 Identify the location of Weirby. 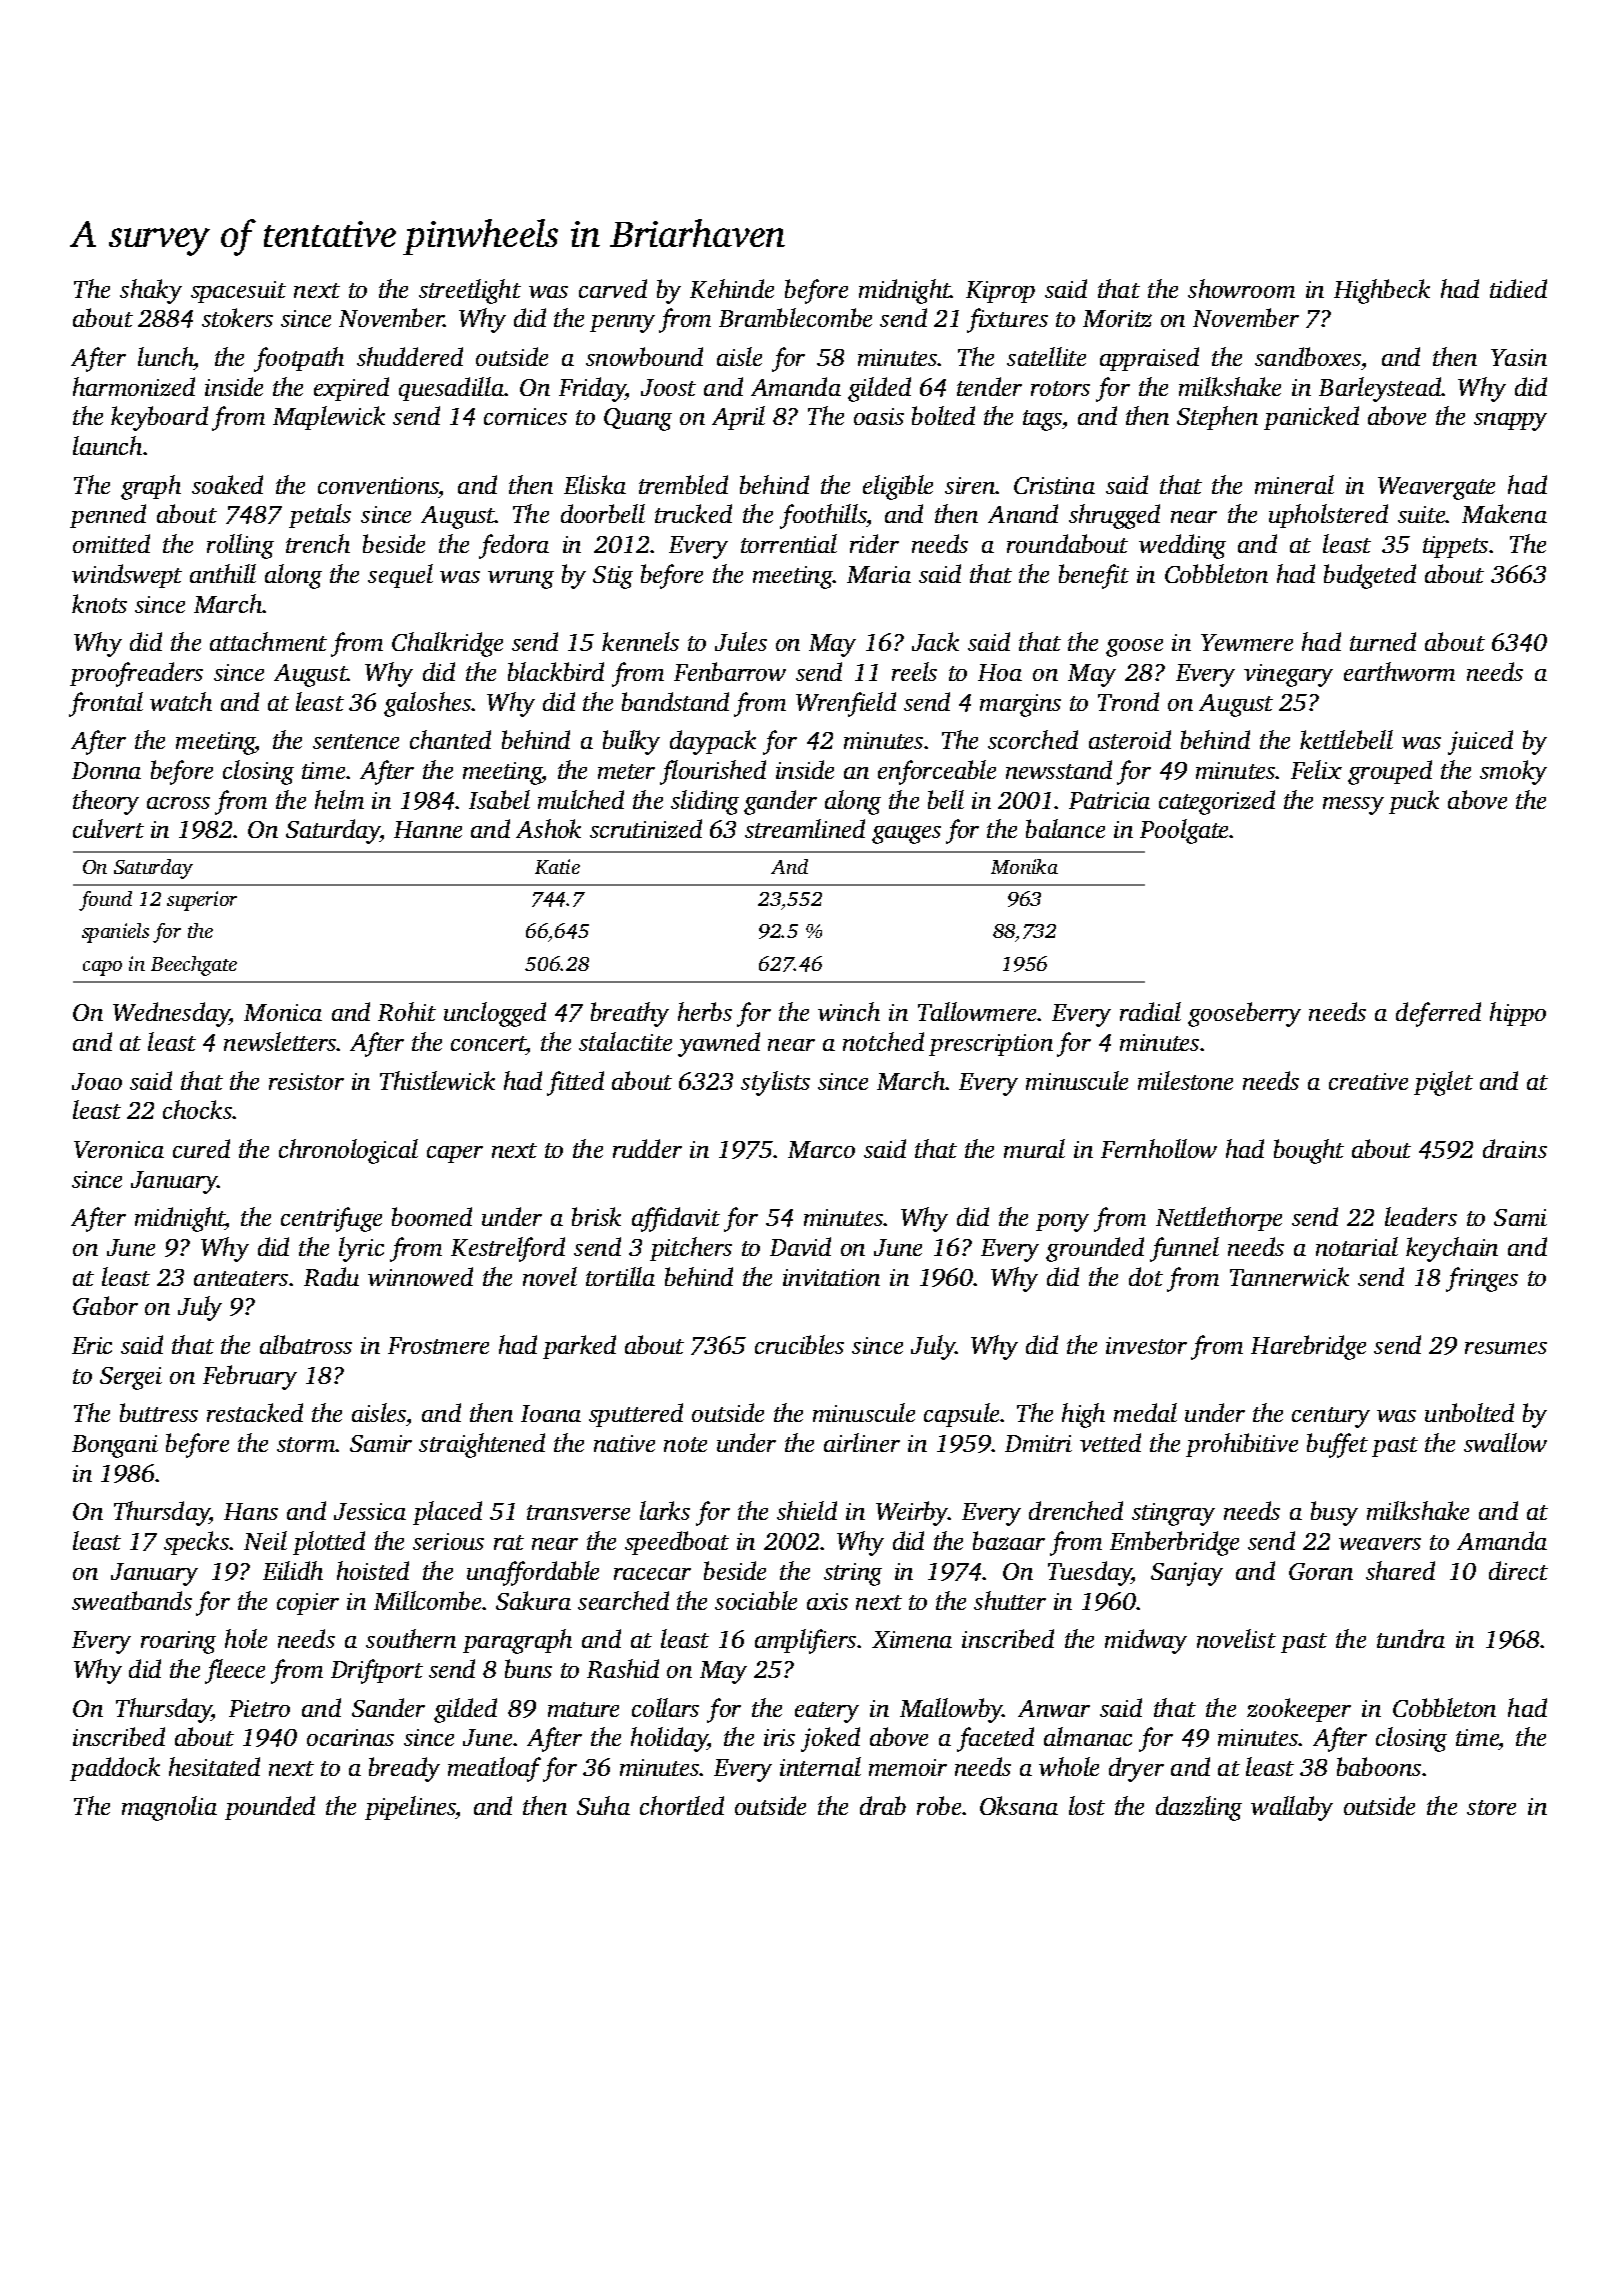
(912, 1513).
